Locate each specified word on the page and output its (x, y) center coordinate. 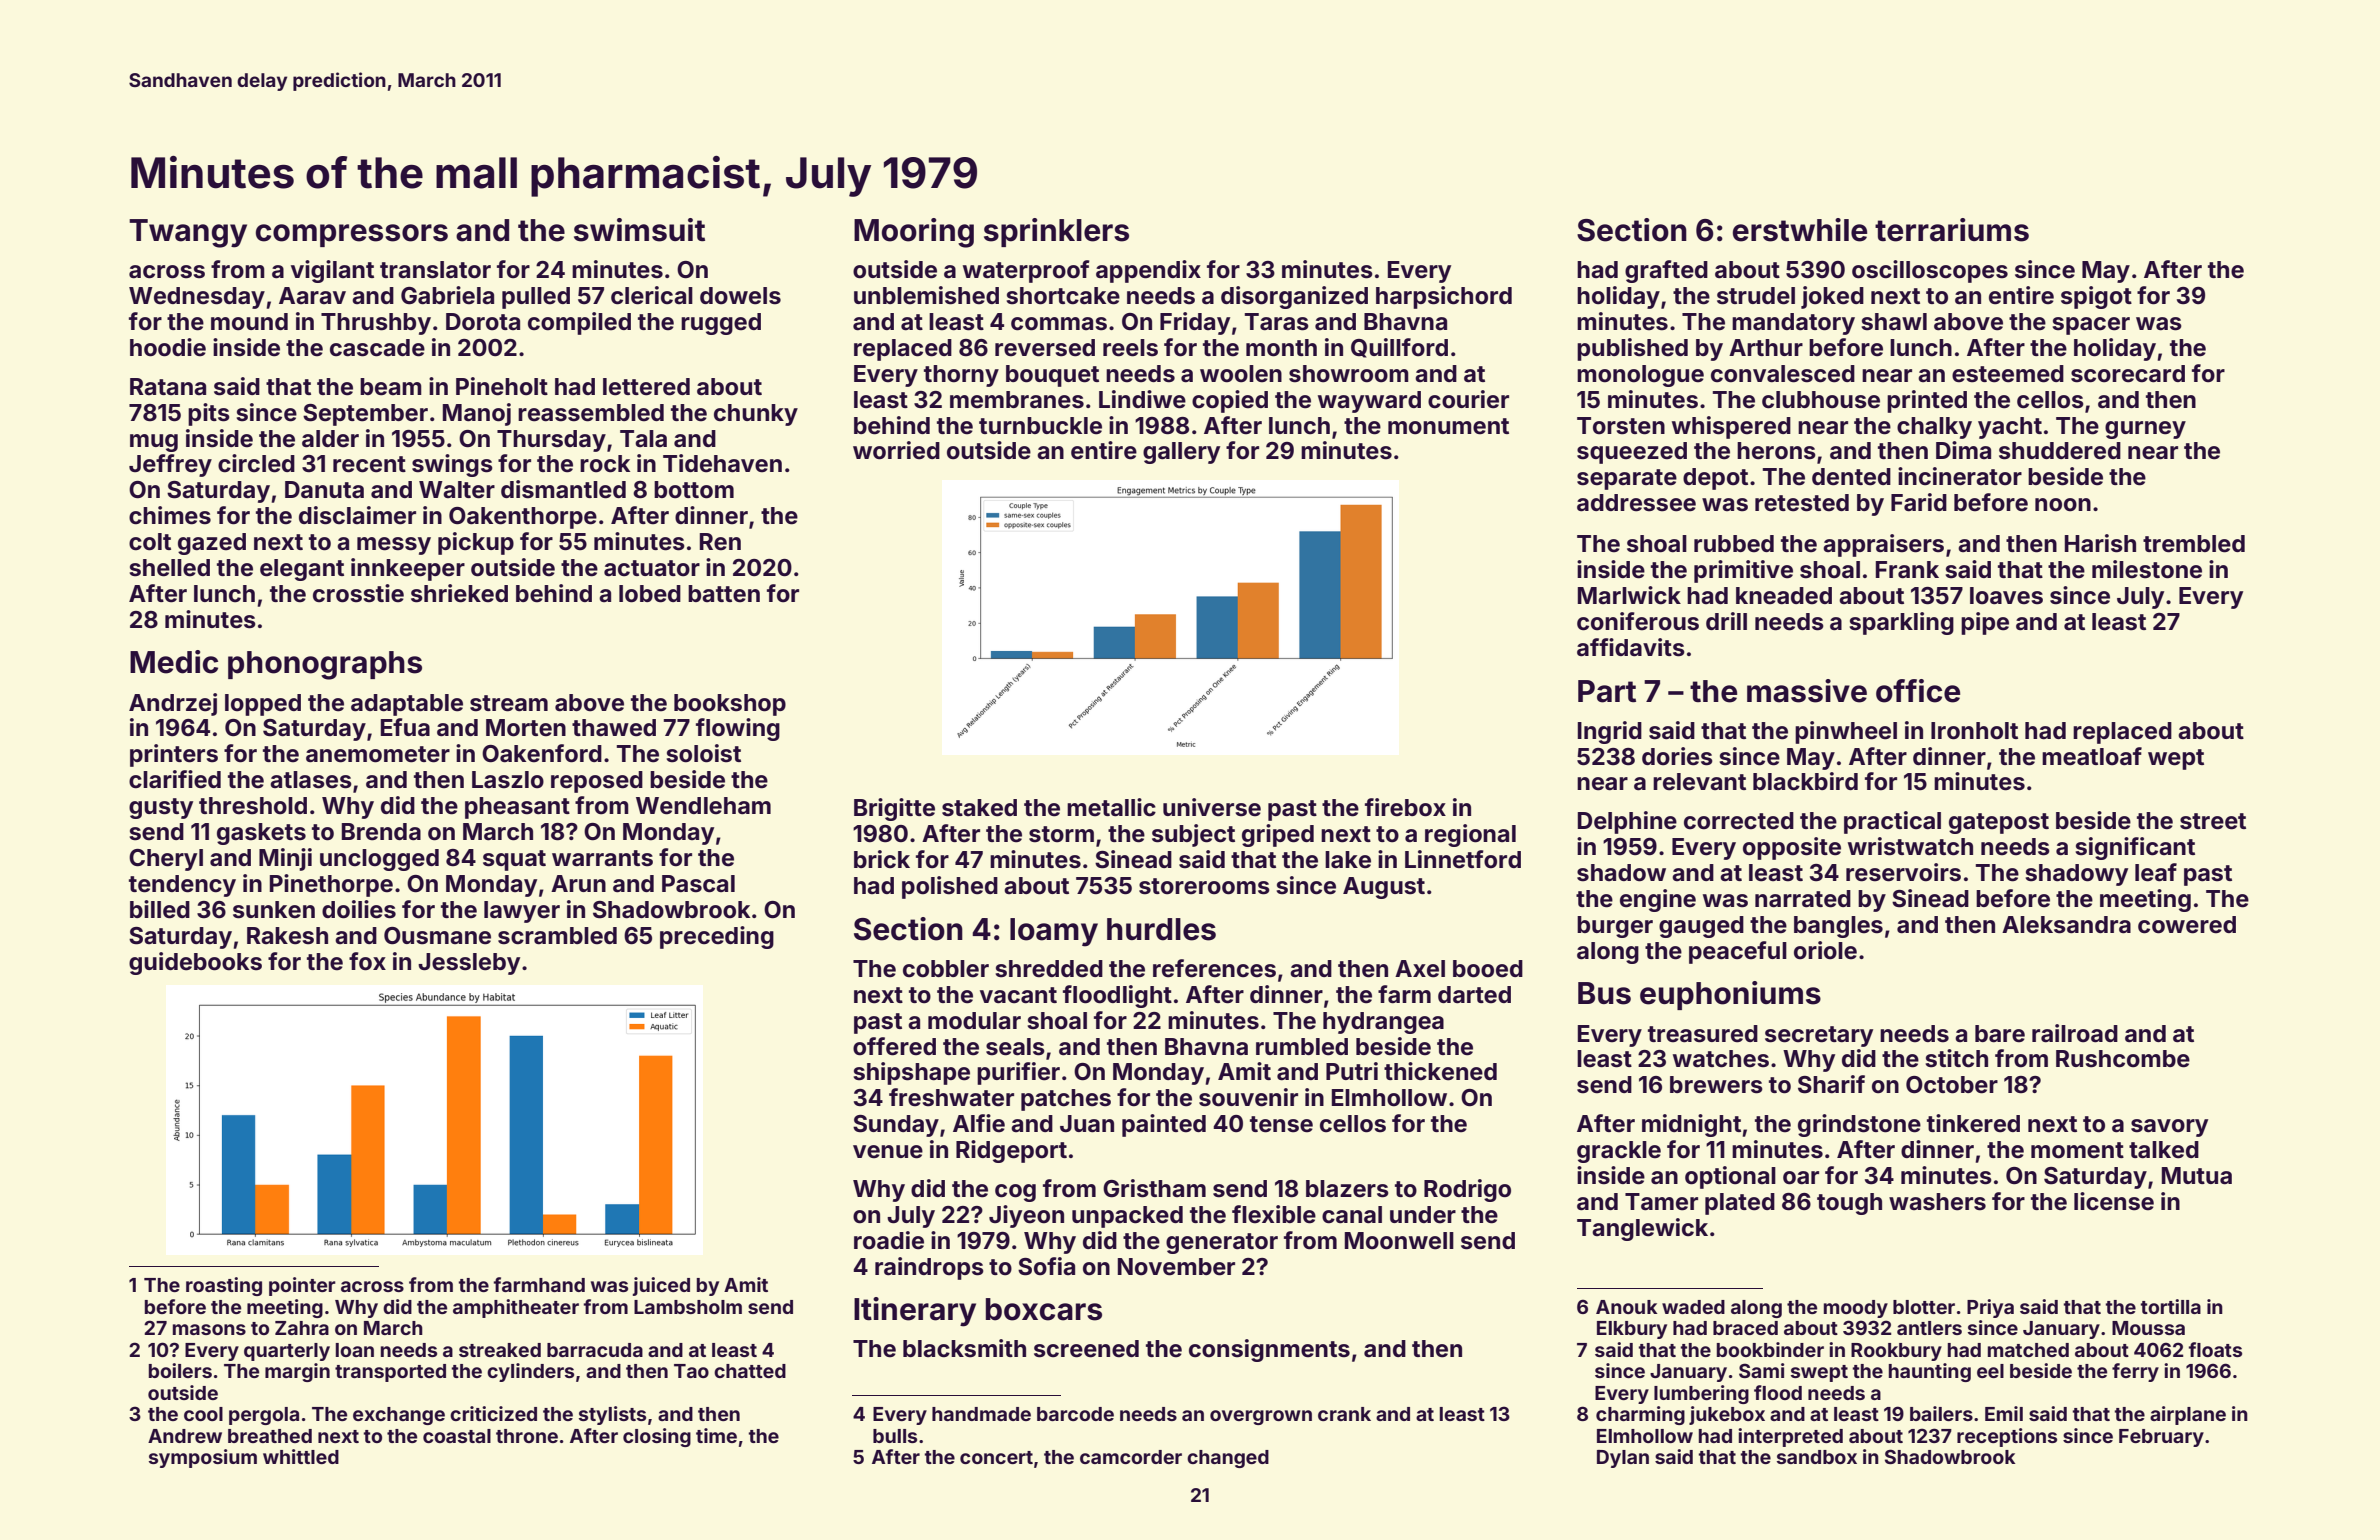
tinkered (1973, 1123)
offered (894, 1046)
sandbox (1817, 1457)
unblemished (926, 295)
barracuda (595, 1350)
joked (1832, 297)
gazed (212, 544)
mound (249, 322)
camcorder (1131, 1457)
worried (896, 450)
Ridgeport (1011, 1151)
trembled (2194, 544)
